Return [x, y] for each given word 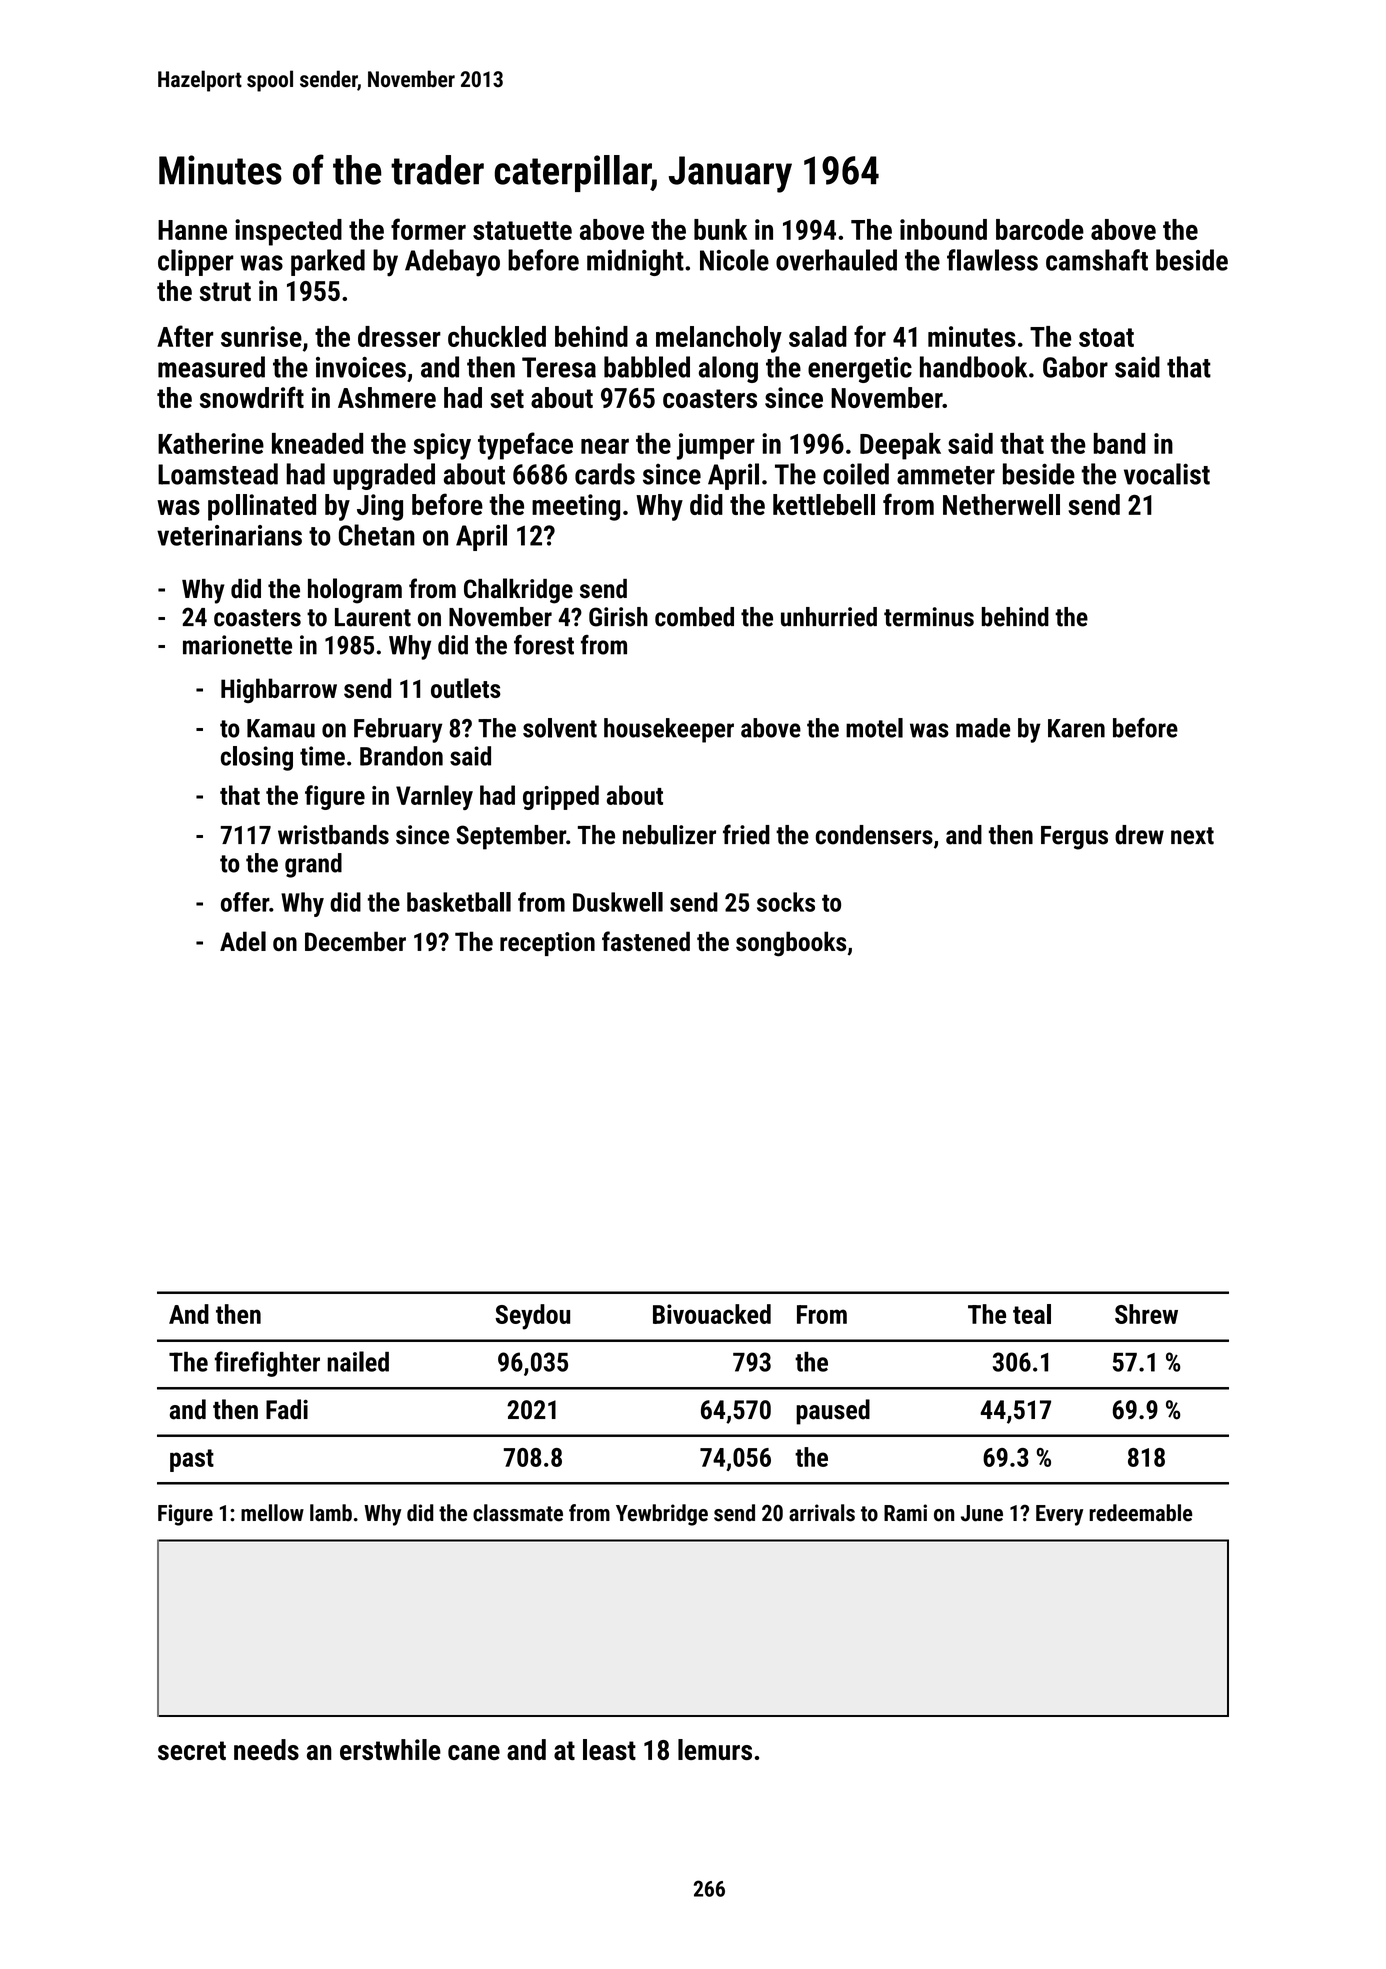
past [192, 1460]
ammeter [946, 475]
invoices [361, 367]
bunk [720, 229]
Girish [618, 617]
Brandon [401, 756]
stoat [1106, 337]
